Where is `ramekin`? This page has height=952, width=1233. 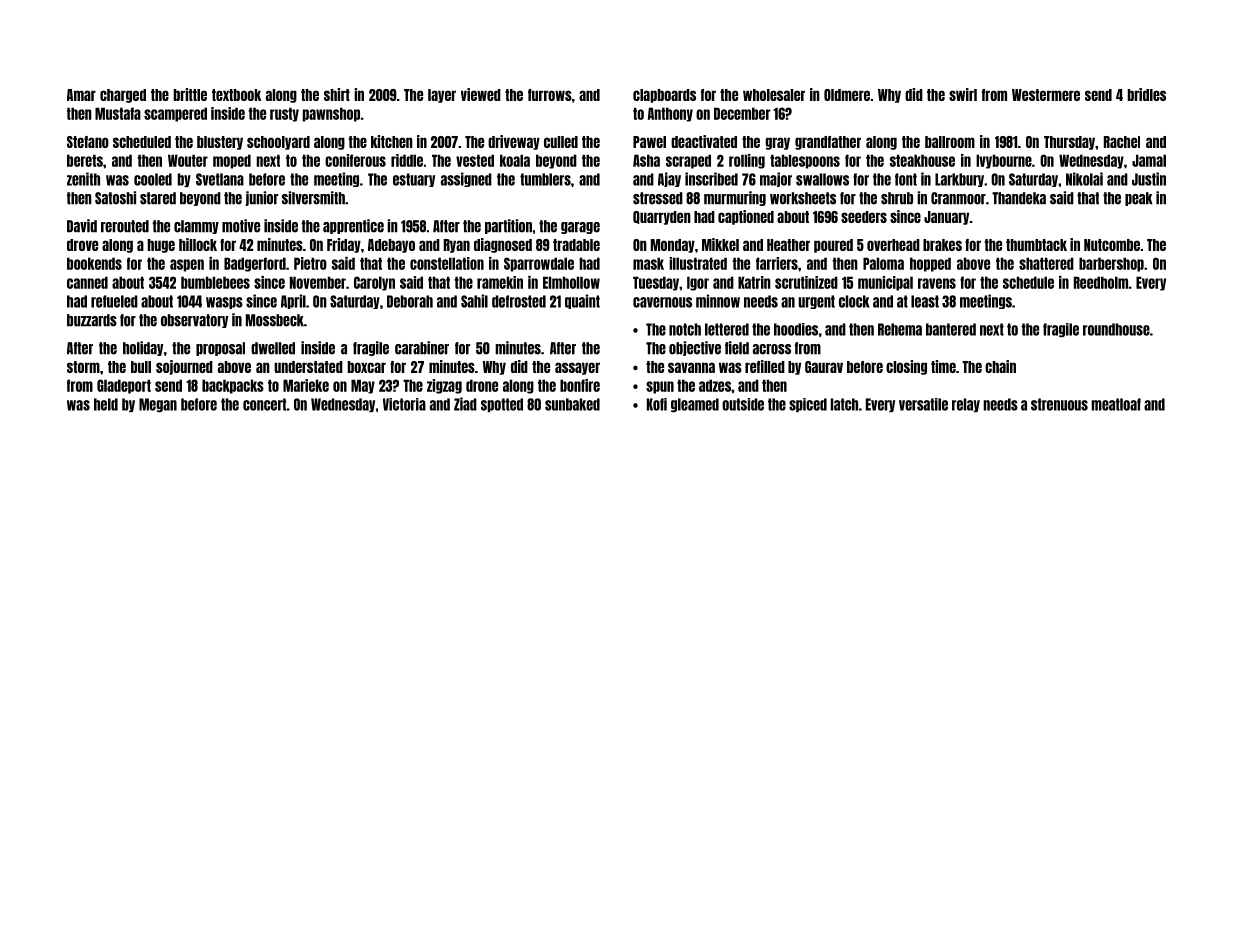 ramekin is located at coordinates (500, 282).
